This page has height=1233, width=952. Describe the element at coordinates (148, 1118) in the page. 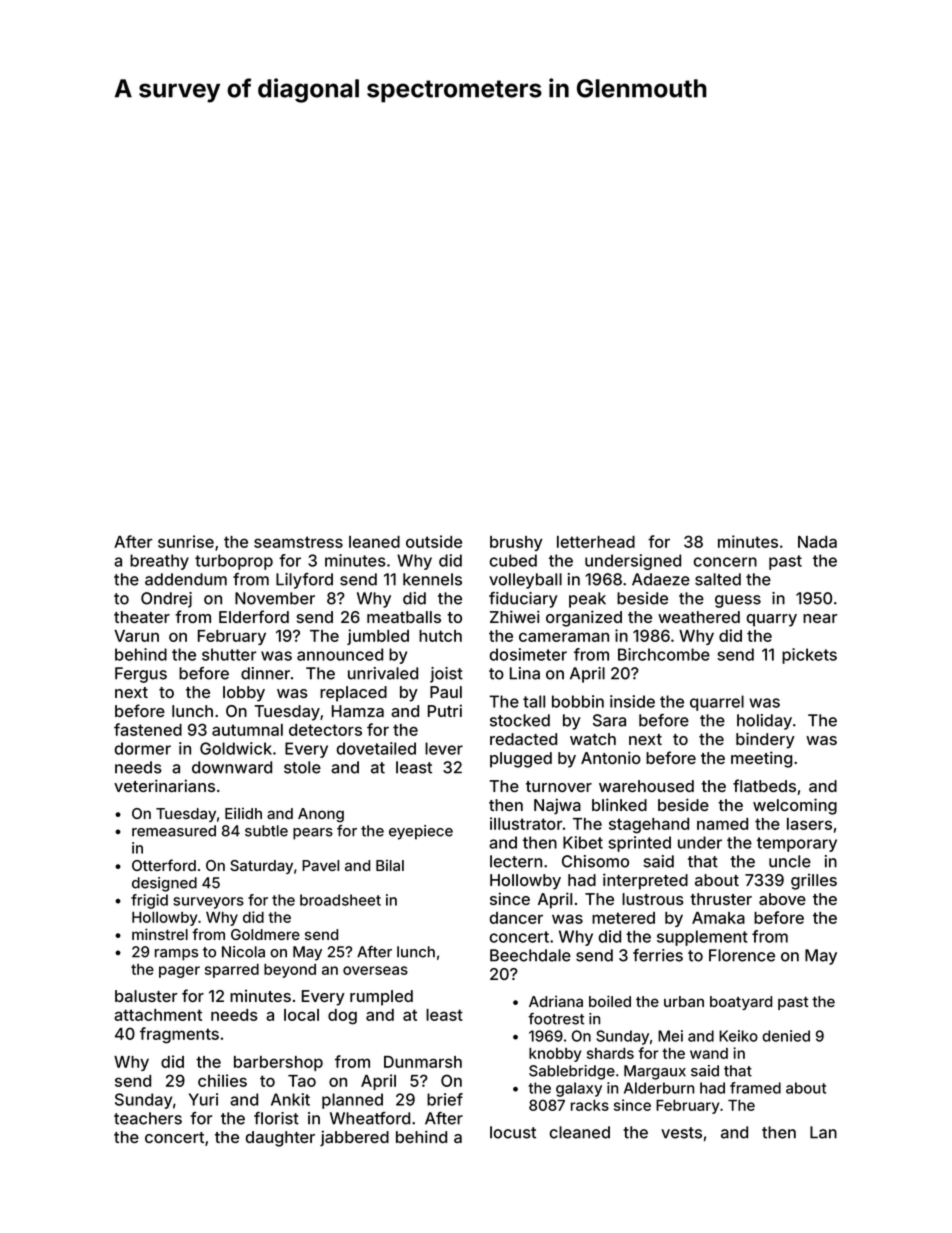

I see `teachers` at that location.
